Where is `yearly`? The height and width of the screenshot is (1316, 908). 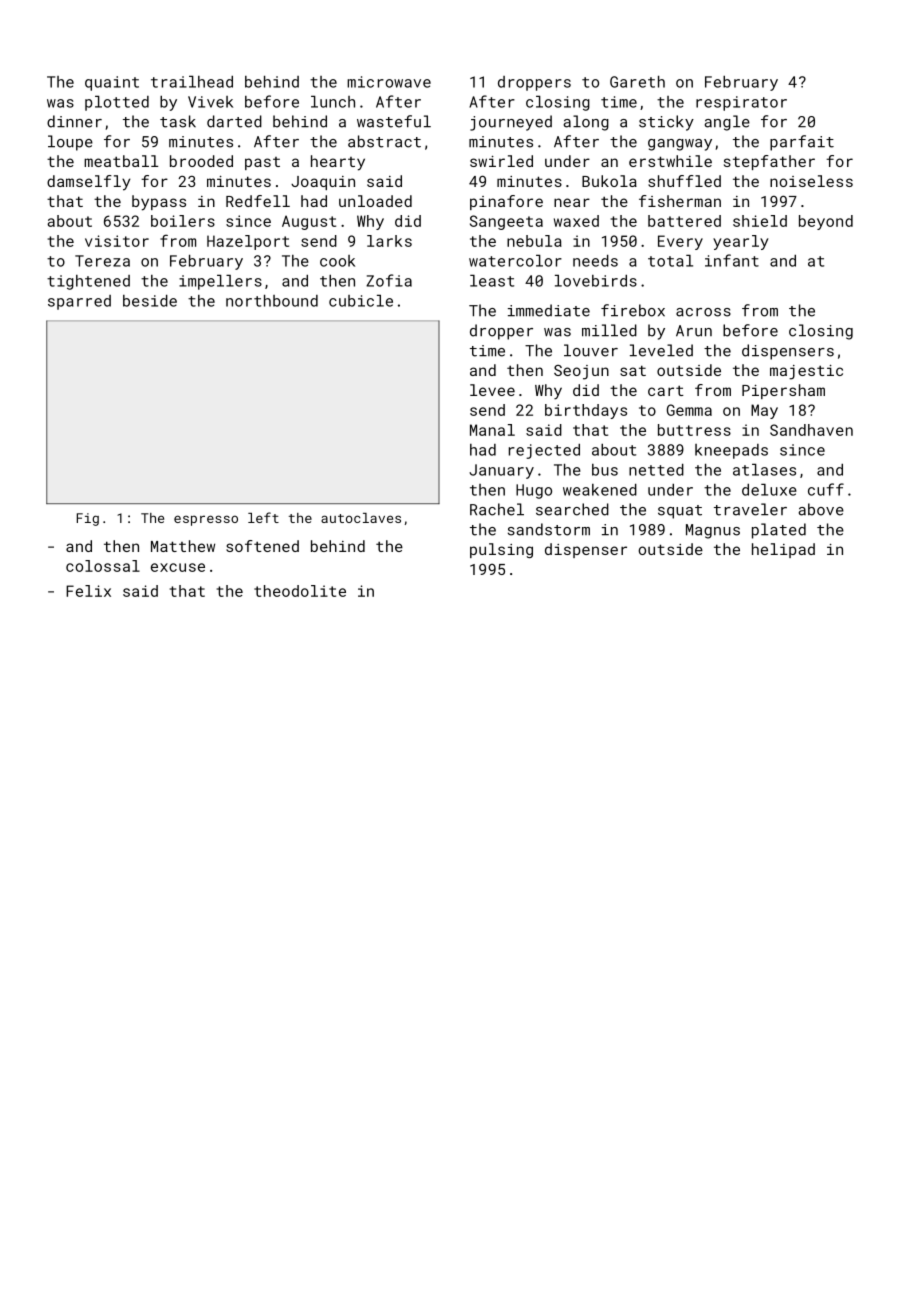 yearly is located at coordinates (741, 242).
